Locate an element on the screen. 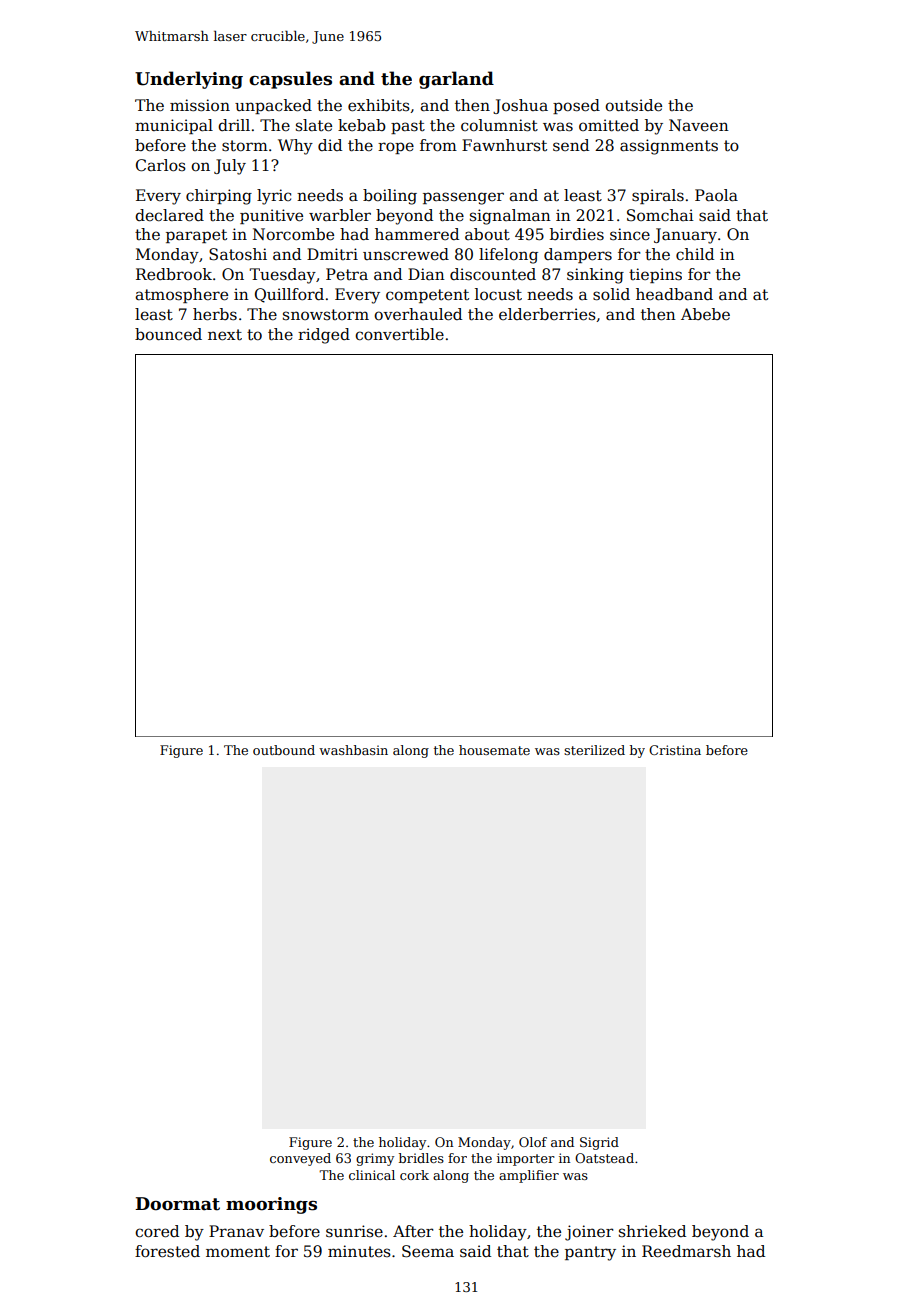 The height and width of the screenshot is (1316, 908). forested is located at coordinates (167, 1251).
